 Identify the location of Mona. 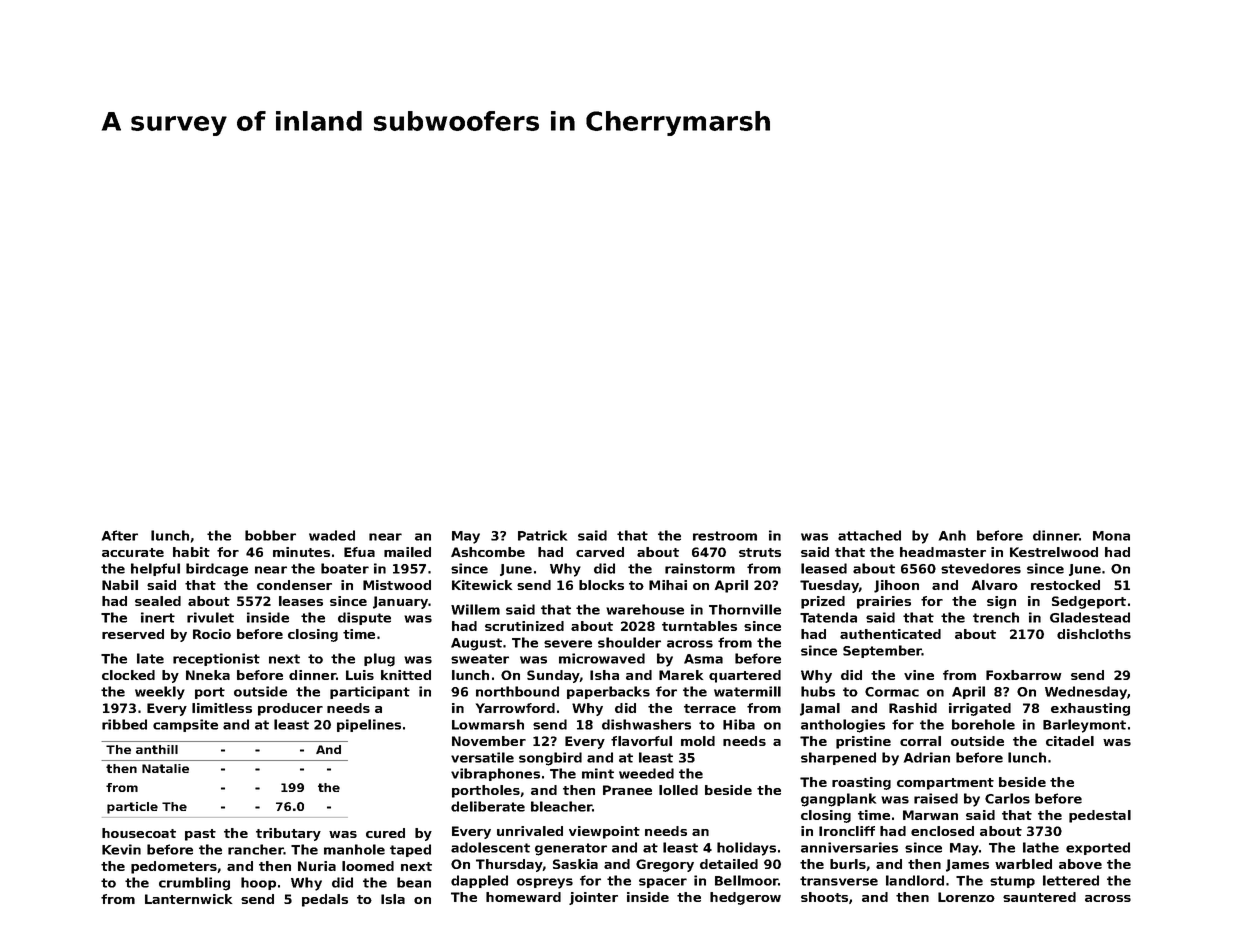
(1111, 536).
